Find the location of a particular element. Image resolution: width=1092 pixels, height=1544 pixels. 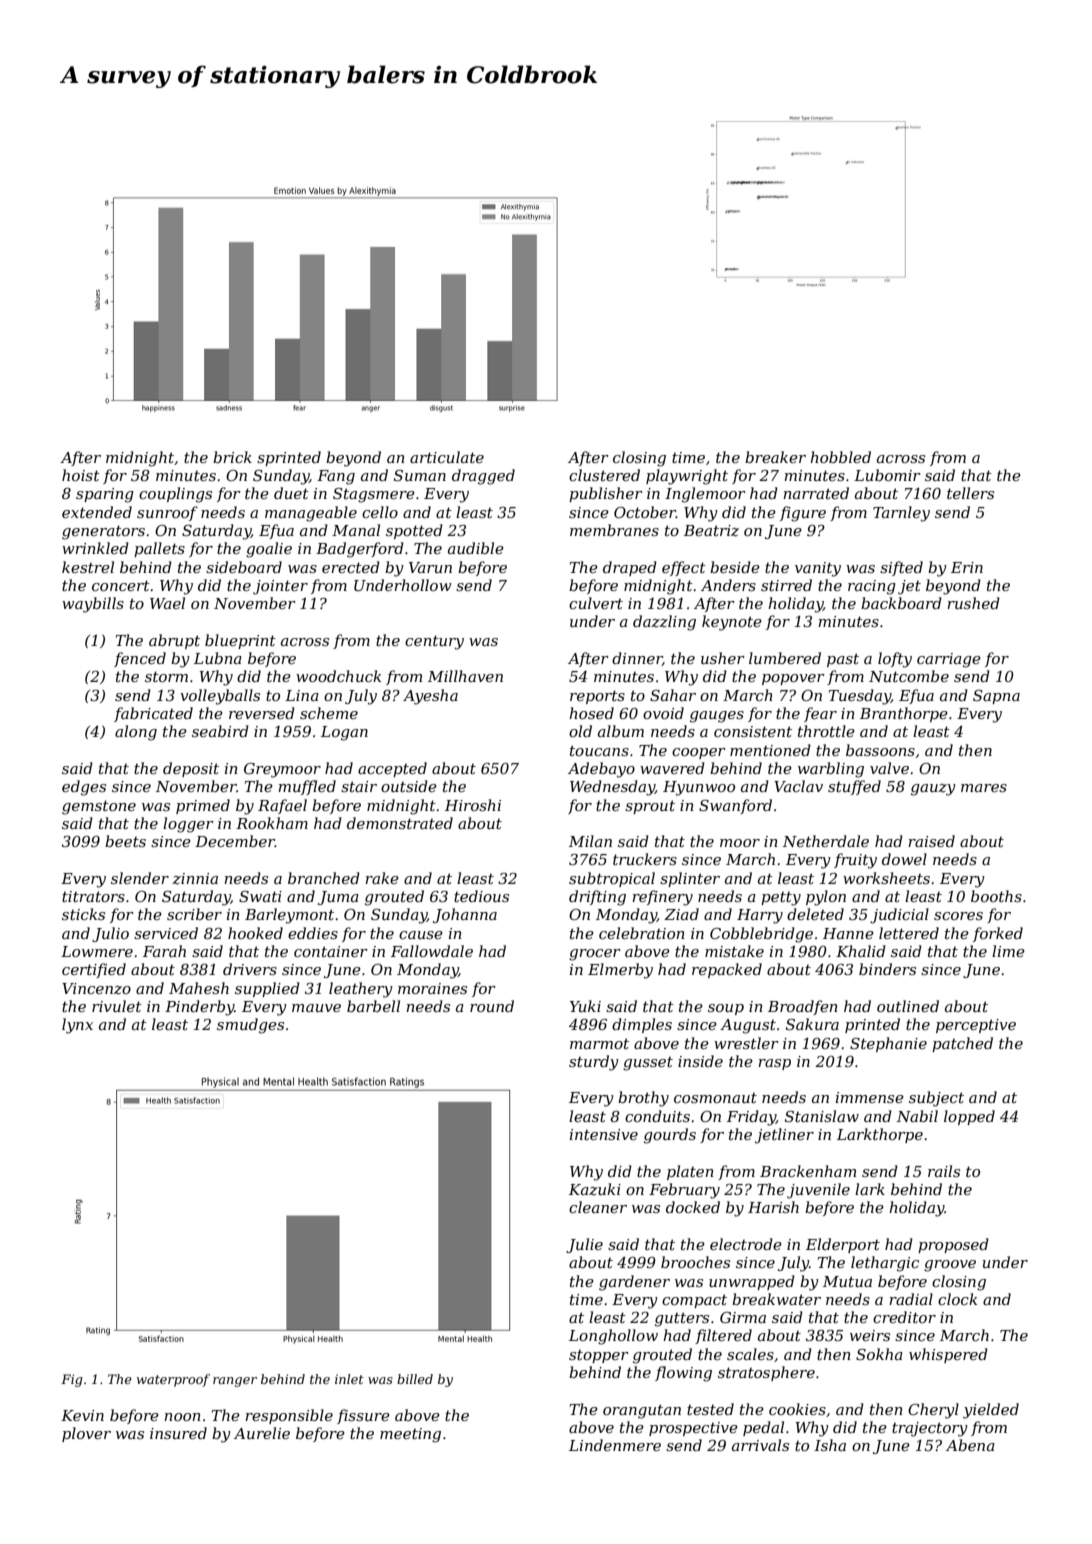

audible is located at coordinates (476, 548).
